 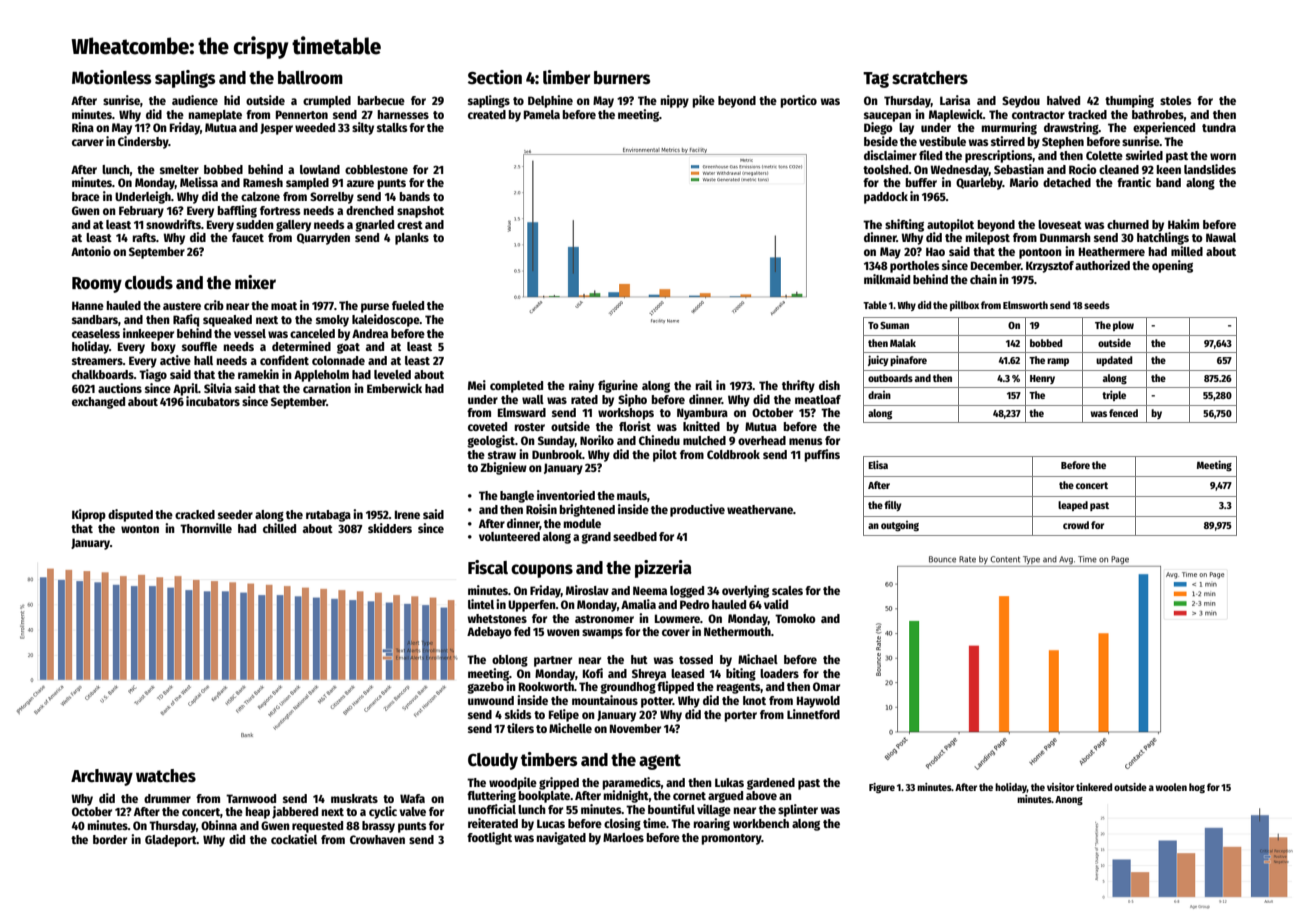 What do you see at coordinates (1076, 525) in the screenshot?
I see `crowd` at bounding box center [1076, 525].
